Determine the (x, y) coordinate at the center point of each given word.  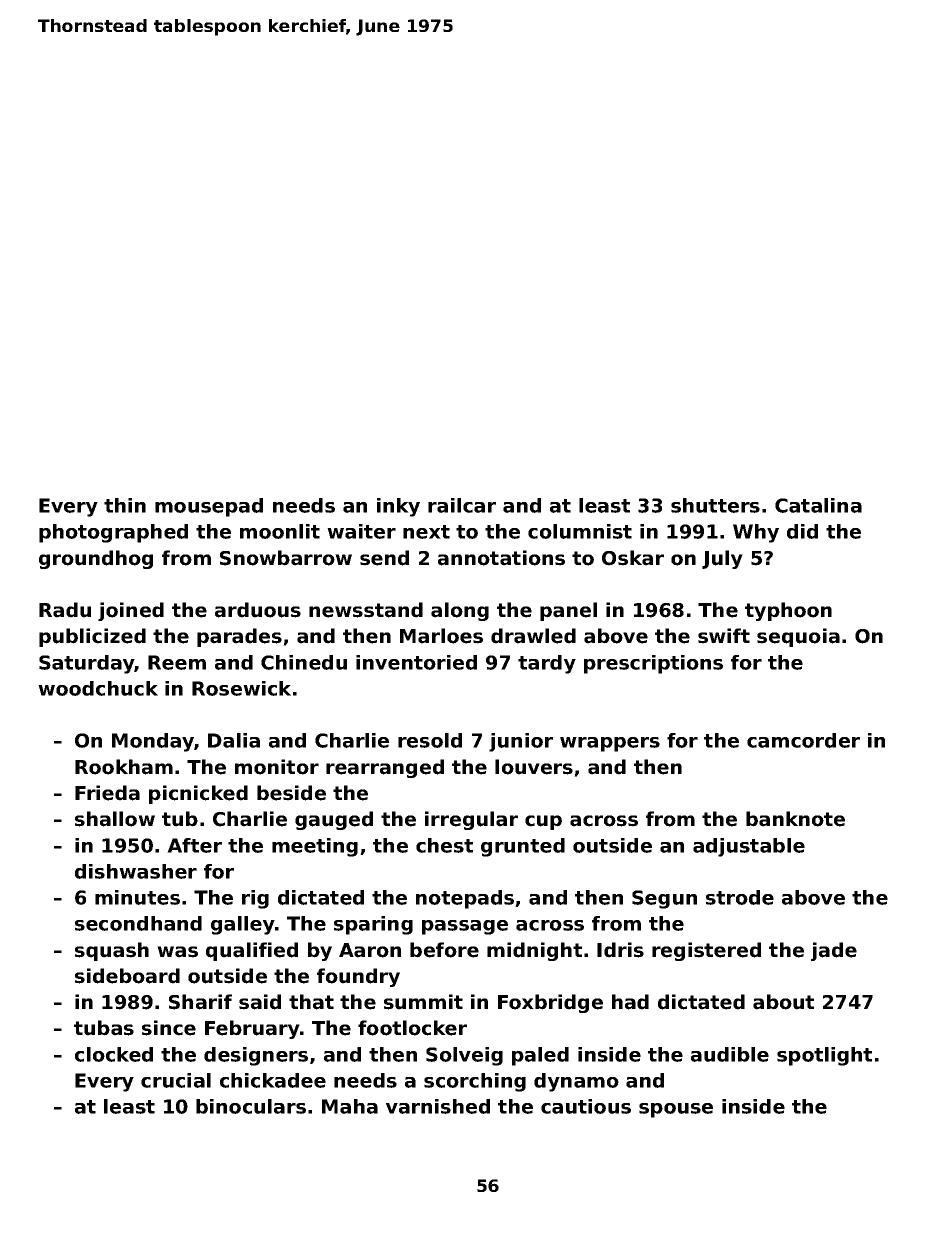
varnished (438, 1106)
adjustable (749, 847)
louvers (534, 767)
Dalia (234, 740)
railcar (462, 505)
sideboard (127, 976)
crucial (176, 1080)
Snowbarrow (286, 558)
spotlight (824, 1056)
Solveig (464, 1056)
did (802, 531)
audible (730, 1054)
